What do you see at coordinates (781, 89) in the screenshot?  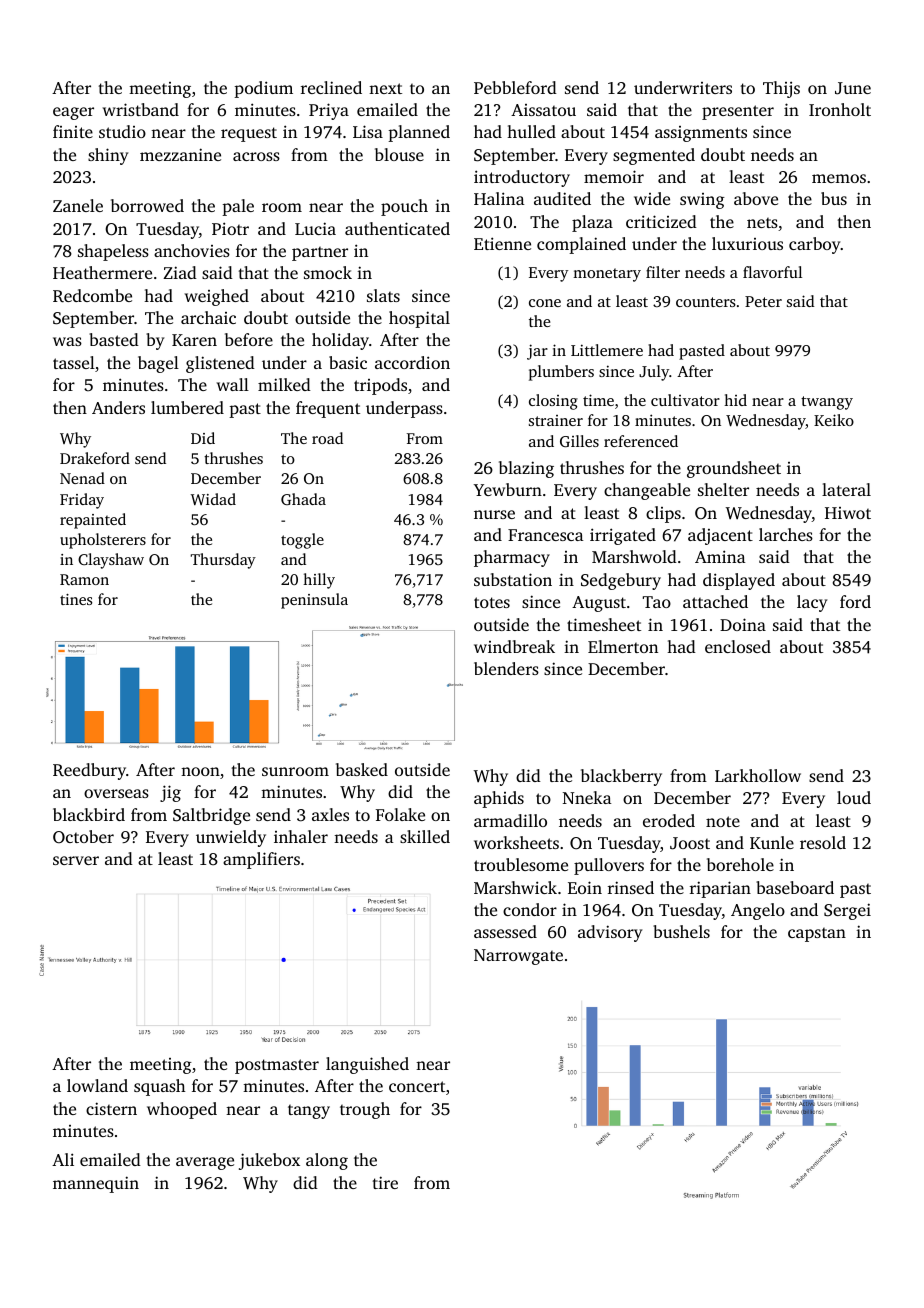 I see `Thijs` at bounding box center [781, 89].
